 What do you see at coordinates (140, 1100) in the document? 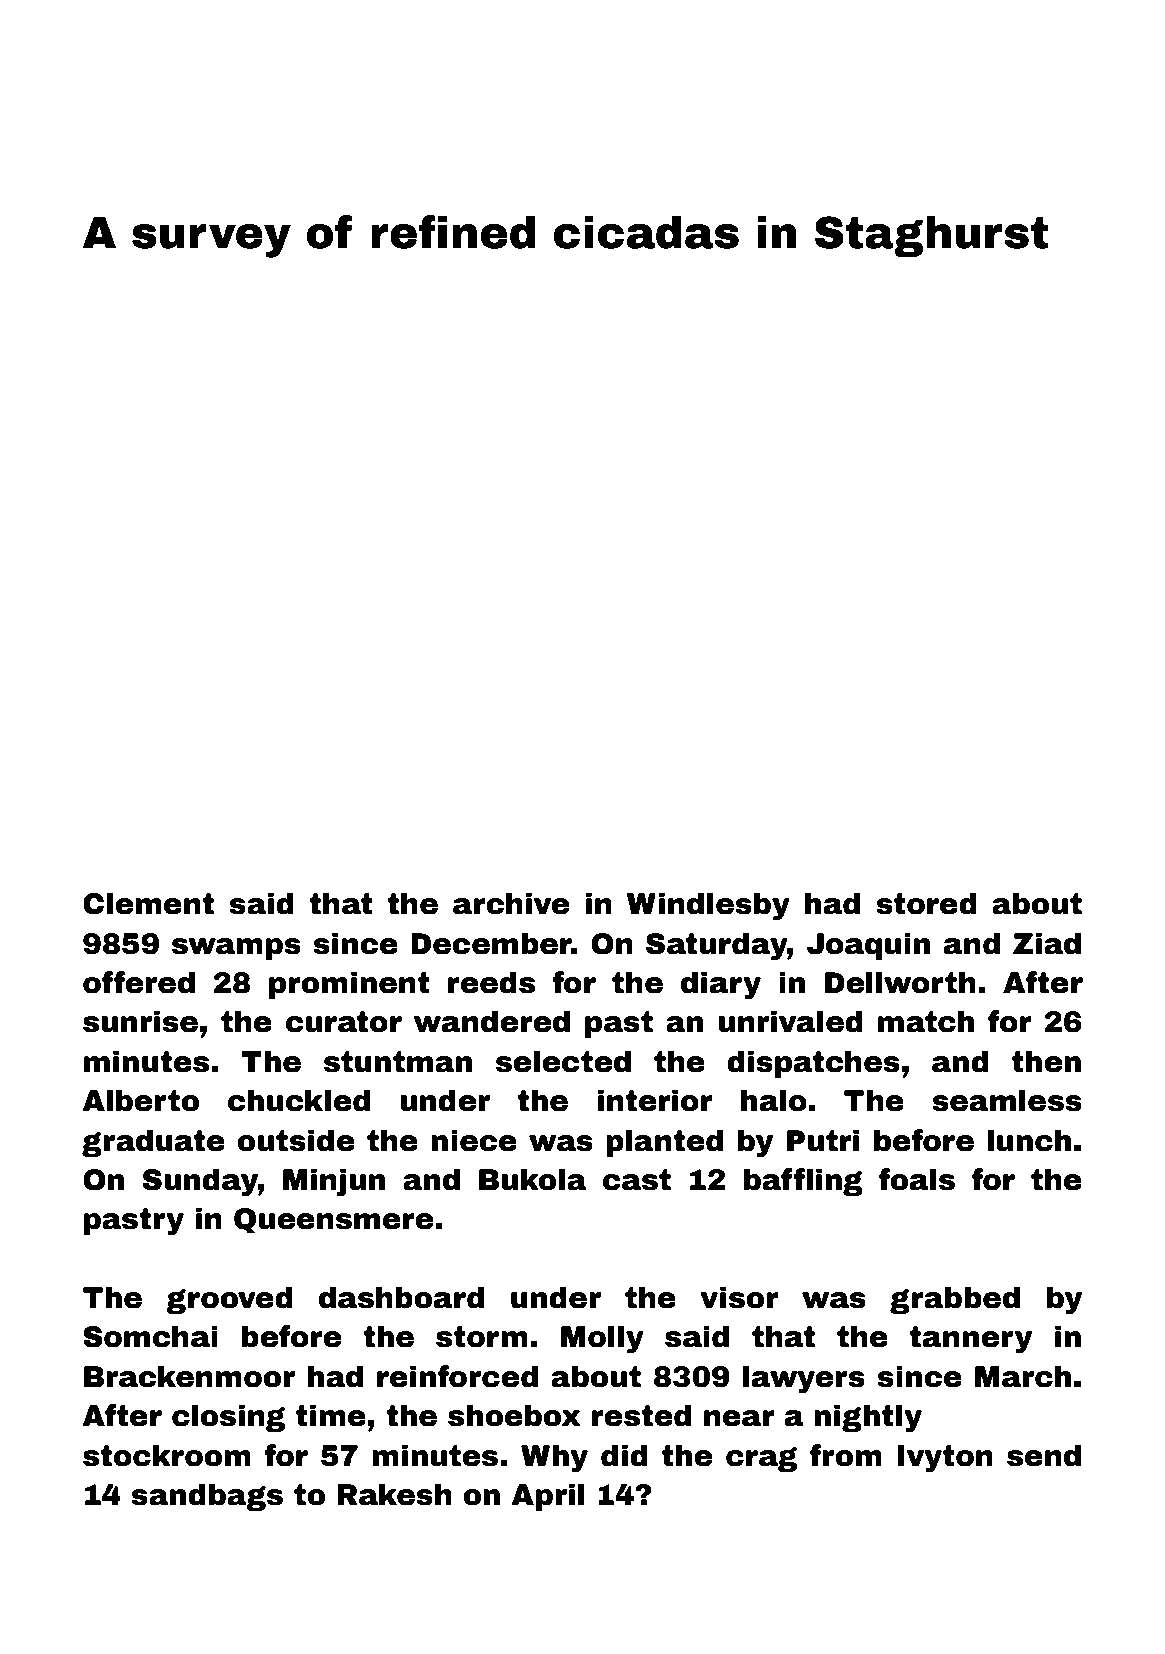
I see `Alberto` at bounding box center [140, 1100].
